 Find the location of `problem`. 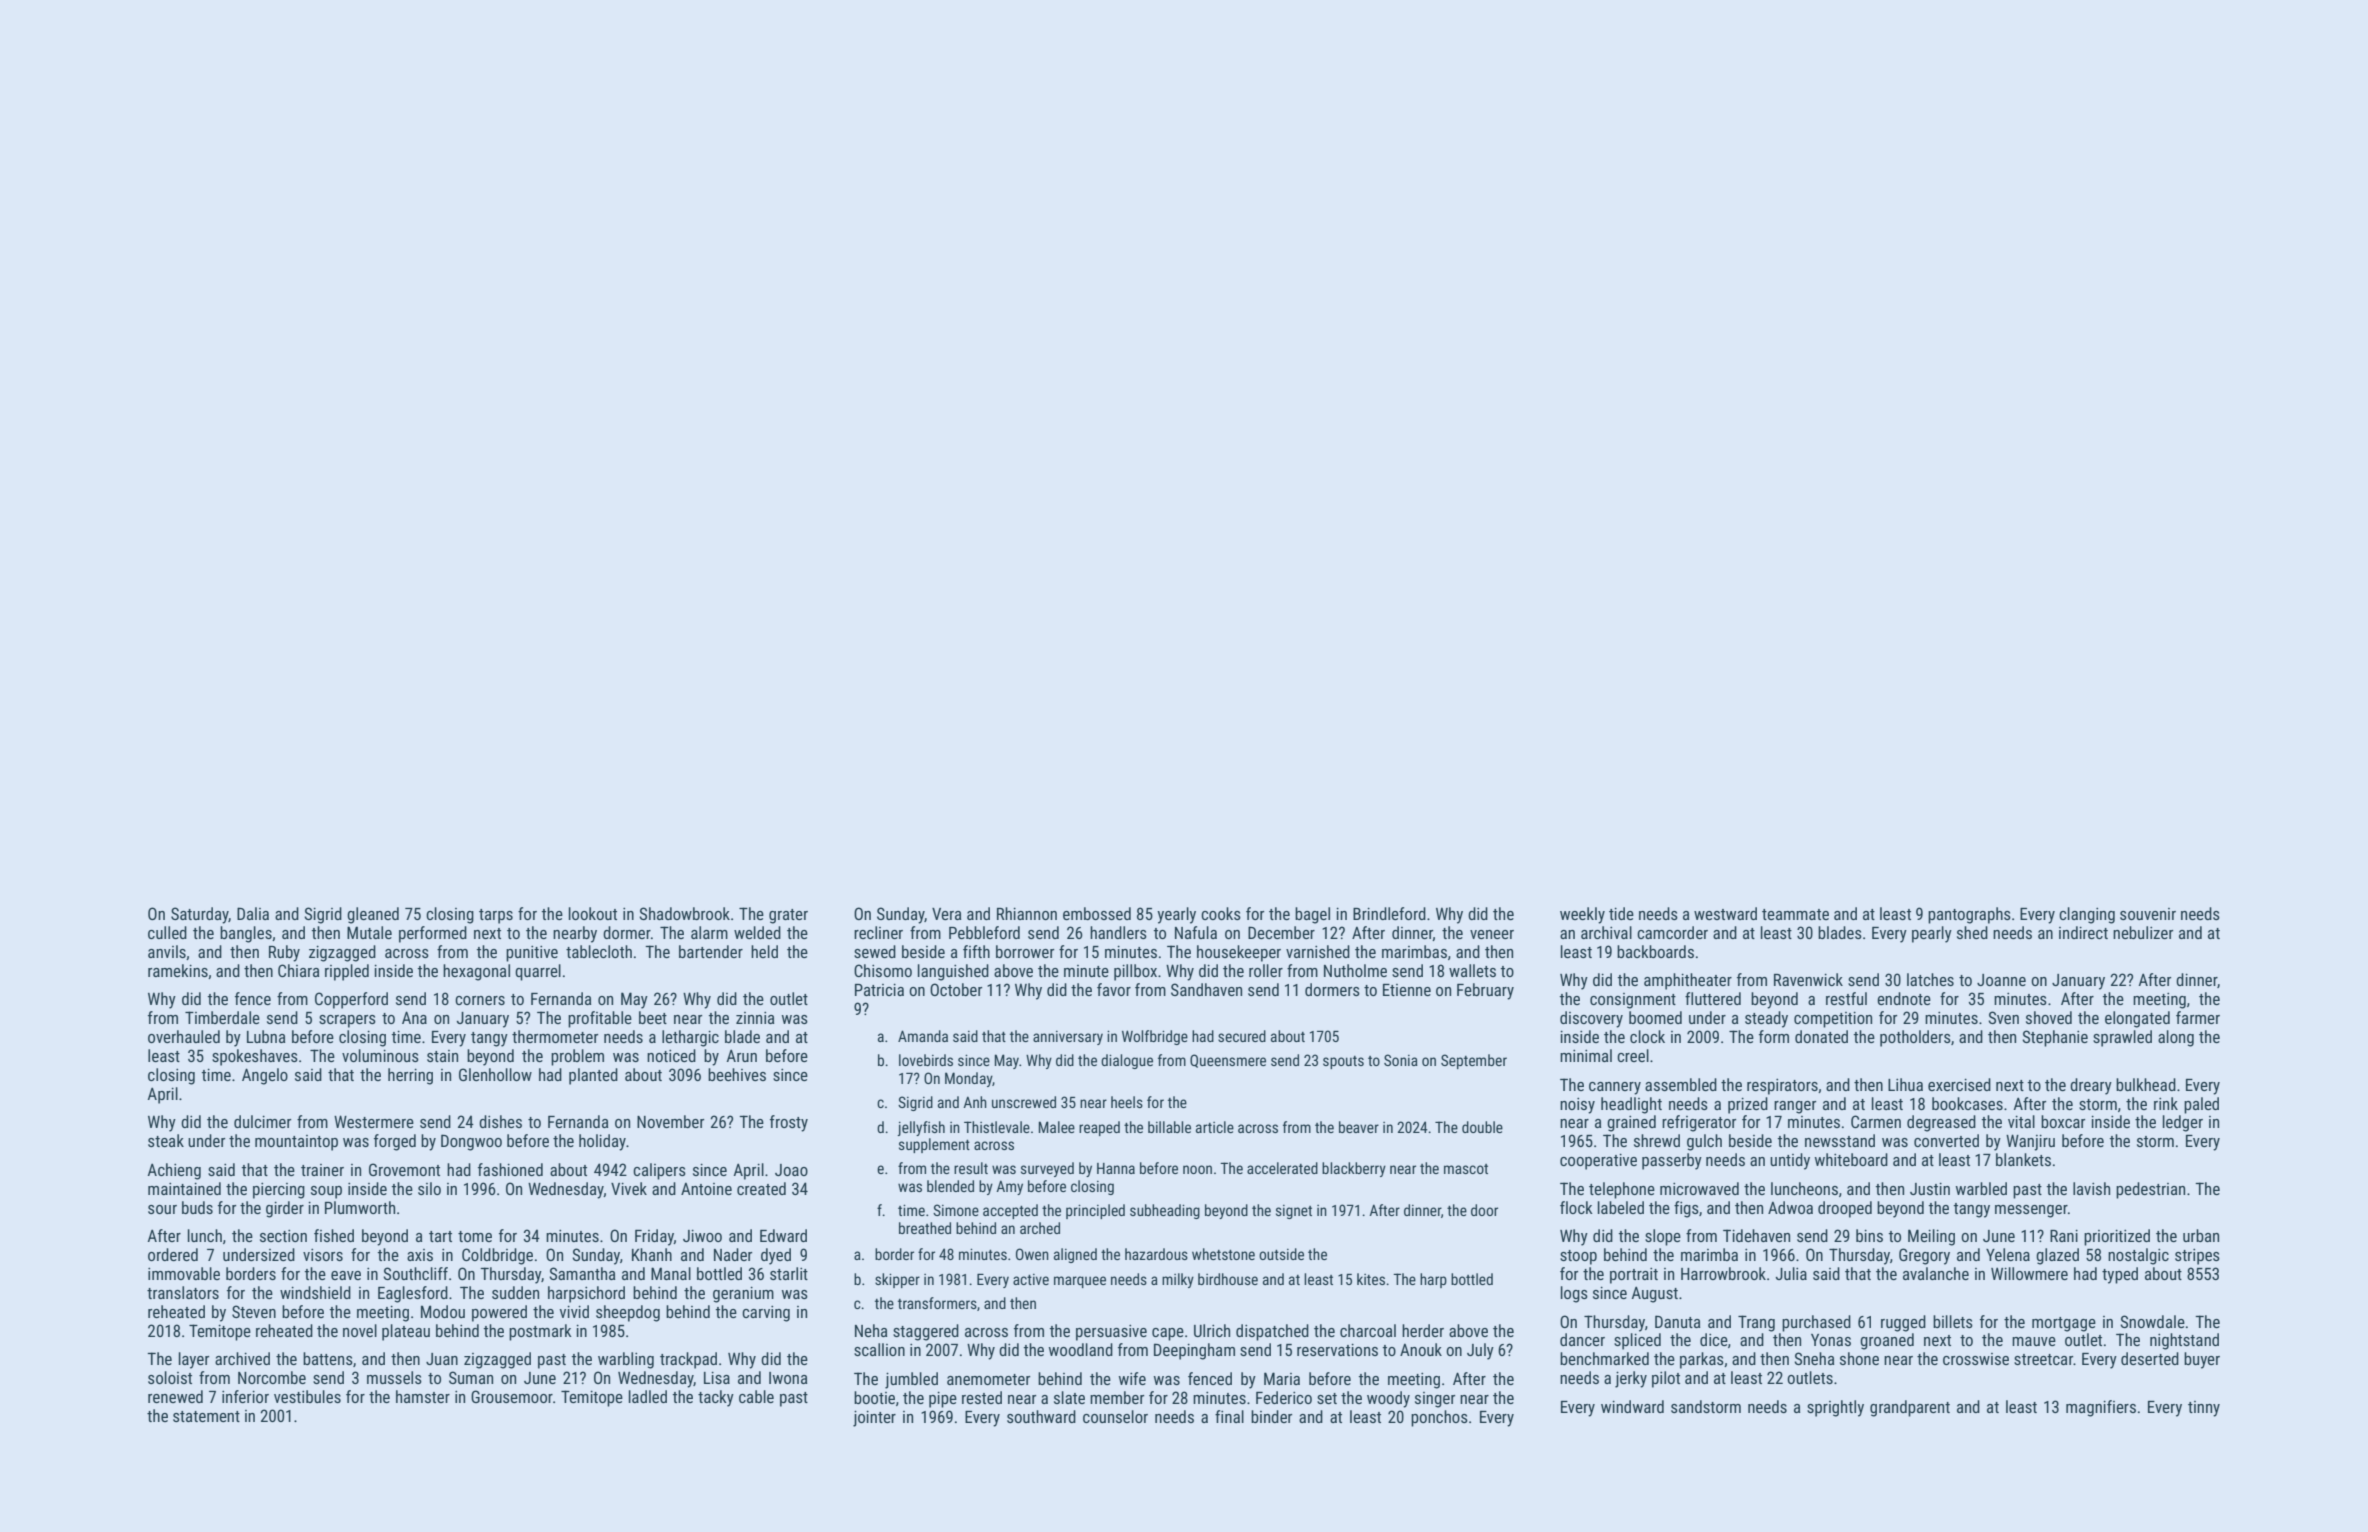

problem is located at coordinates (577, 1057).
